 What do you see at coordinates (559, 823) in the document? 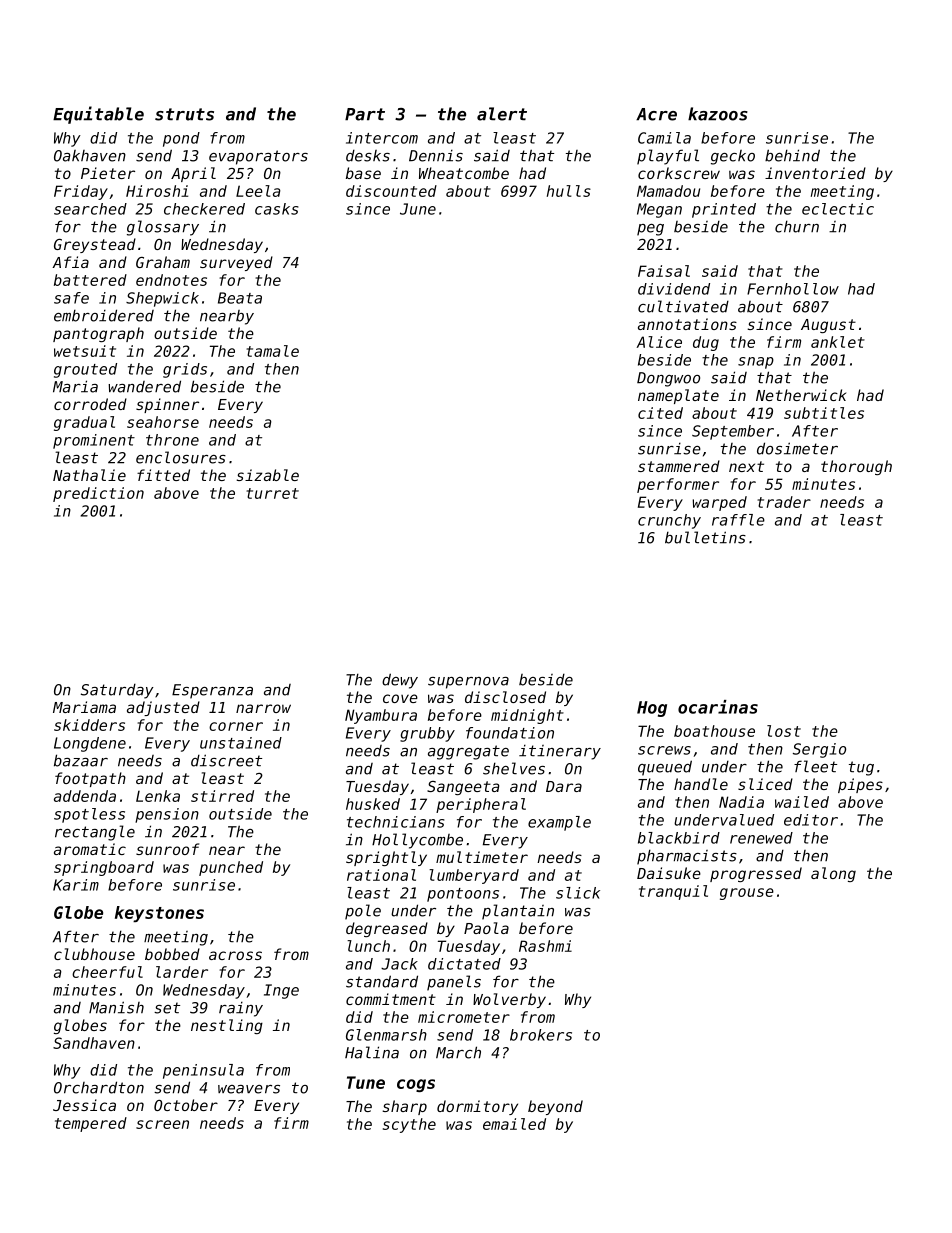
I see `example` at bounding box center [559, 823].
